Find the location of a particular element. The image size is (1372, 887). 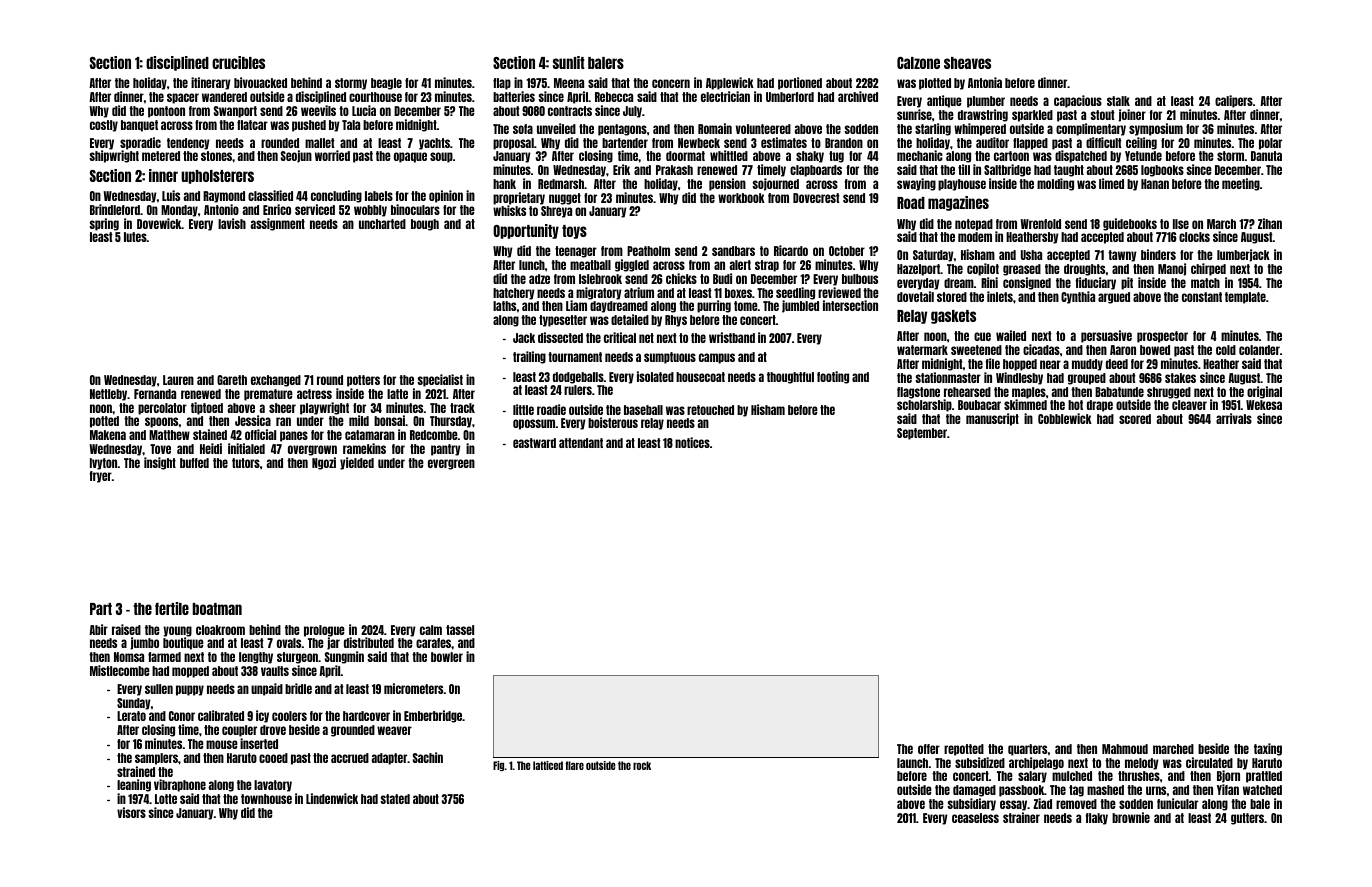

Lerato is located at coordinates (131, 716).
